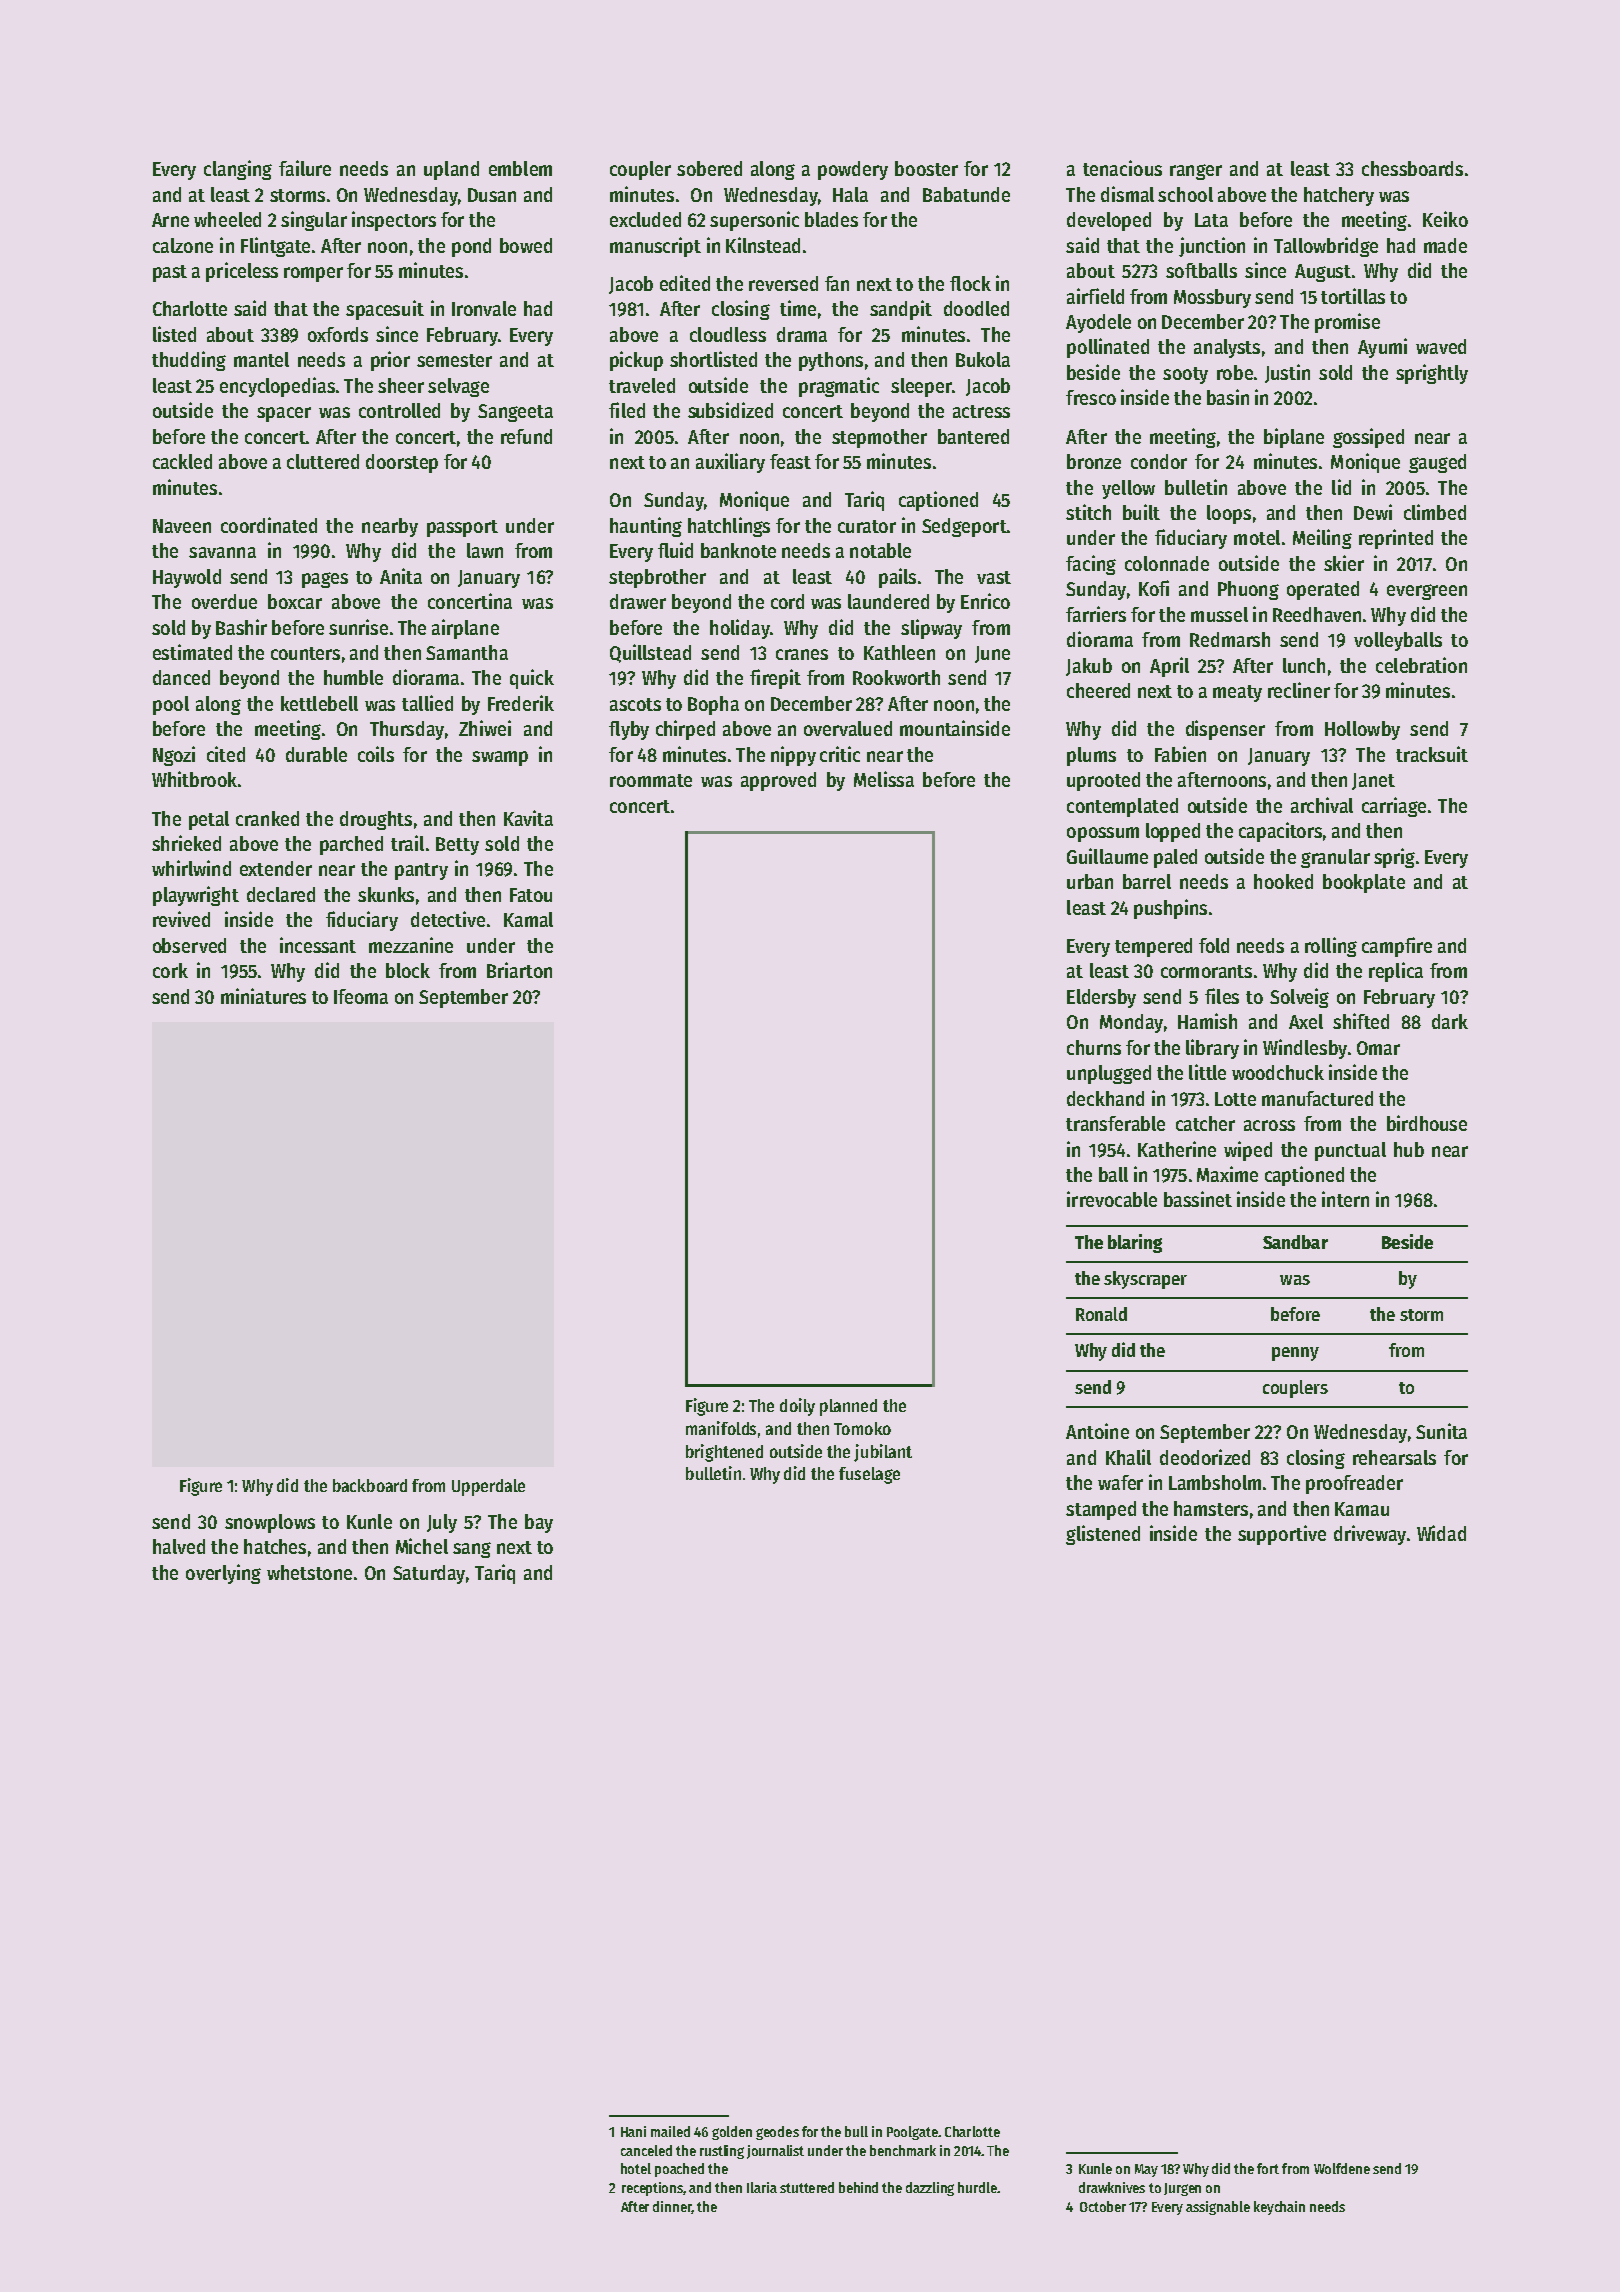 The height and width of the screenshot is (2292, 1620). What do you see at coordinates (797, 1407) in the screenshot?
I see `doily` at bounding box center [797, 1407].
